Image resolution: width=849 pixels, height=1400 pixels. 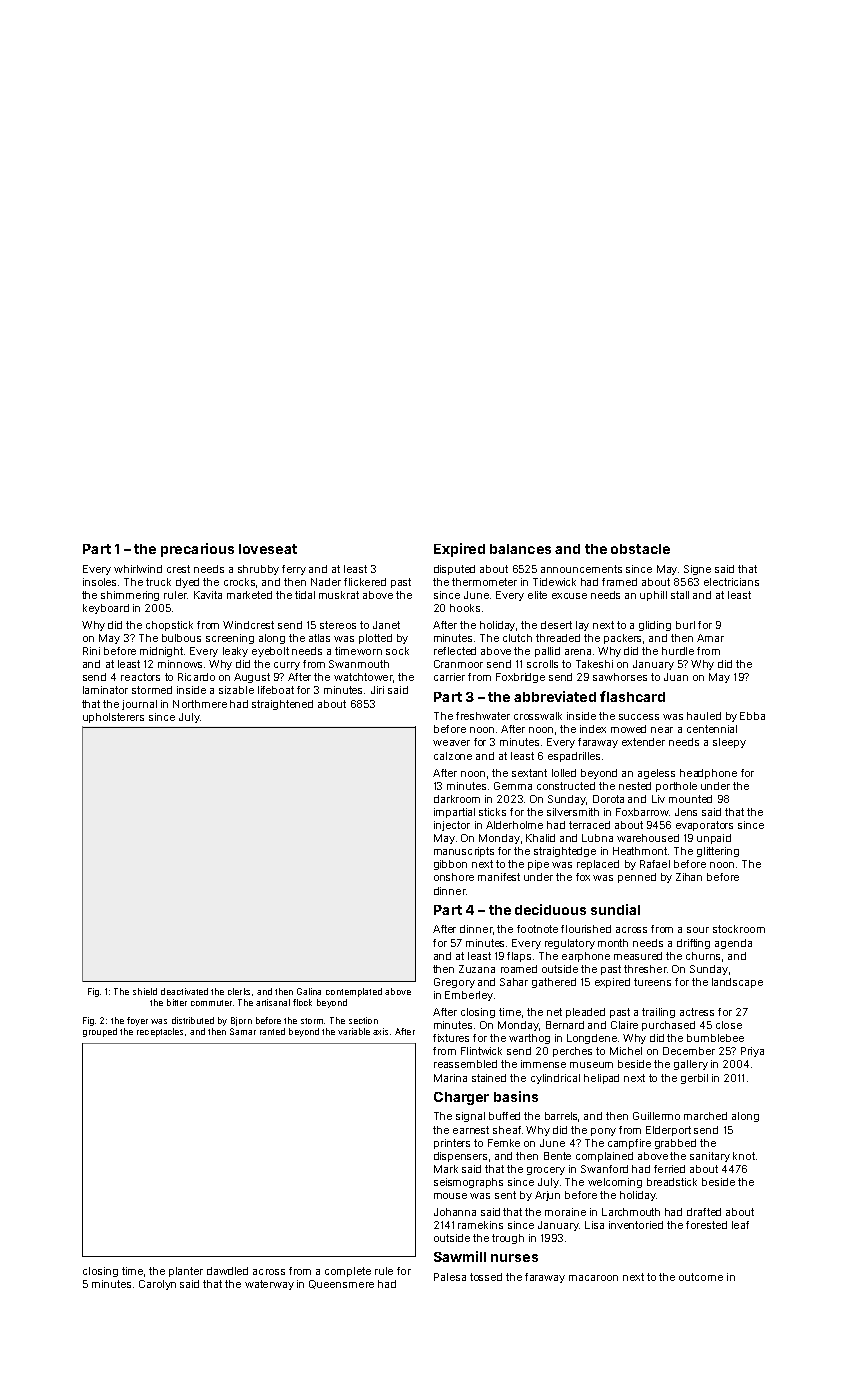 I want to click on sour, so click(x=698, y=930).
